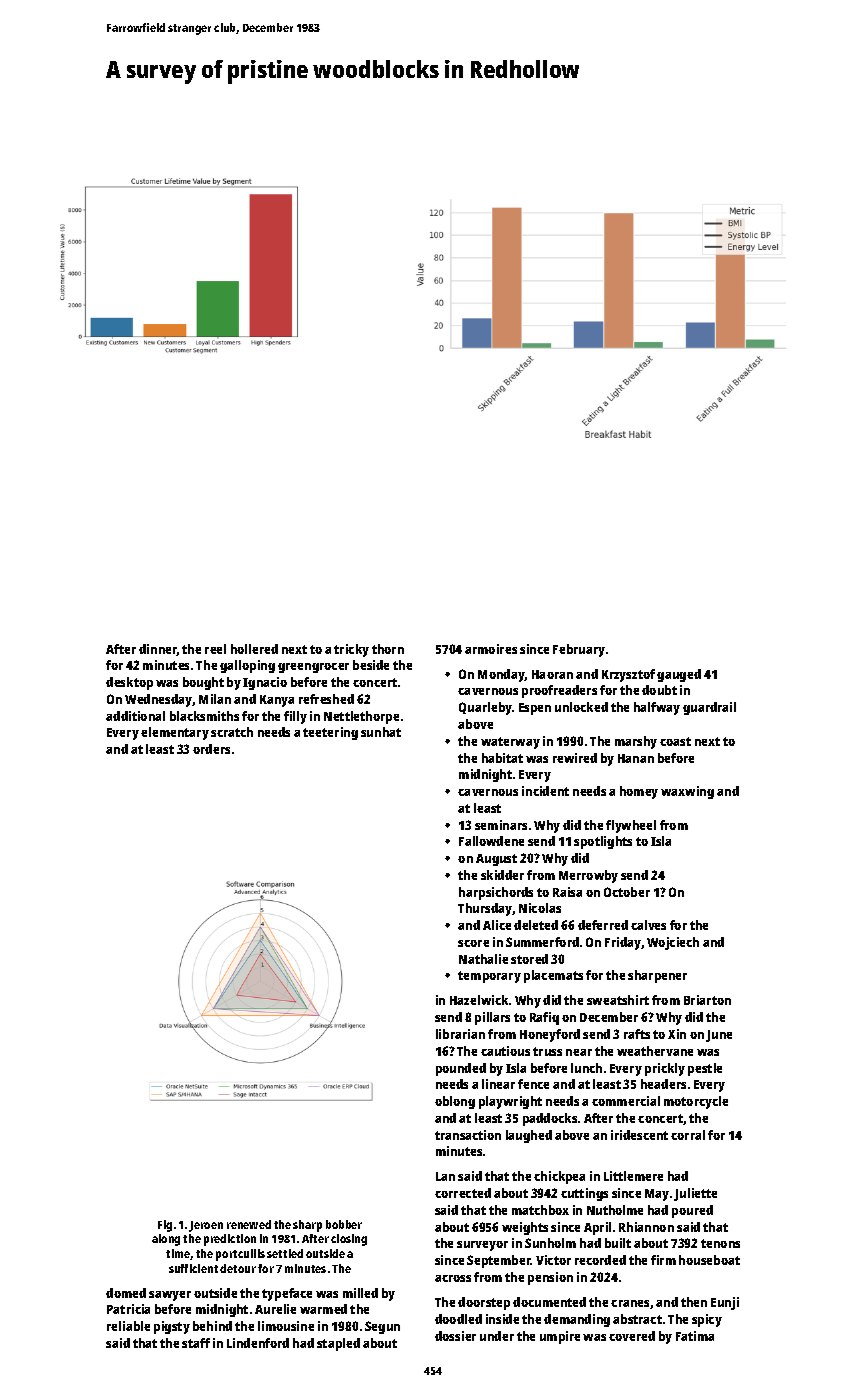 Image resolution: width=849 pixels, height=1400 pixels. I want to click on orders, so click(211, 749).
